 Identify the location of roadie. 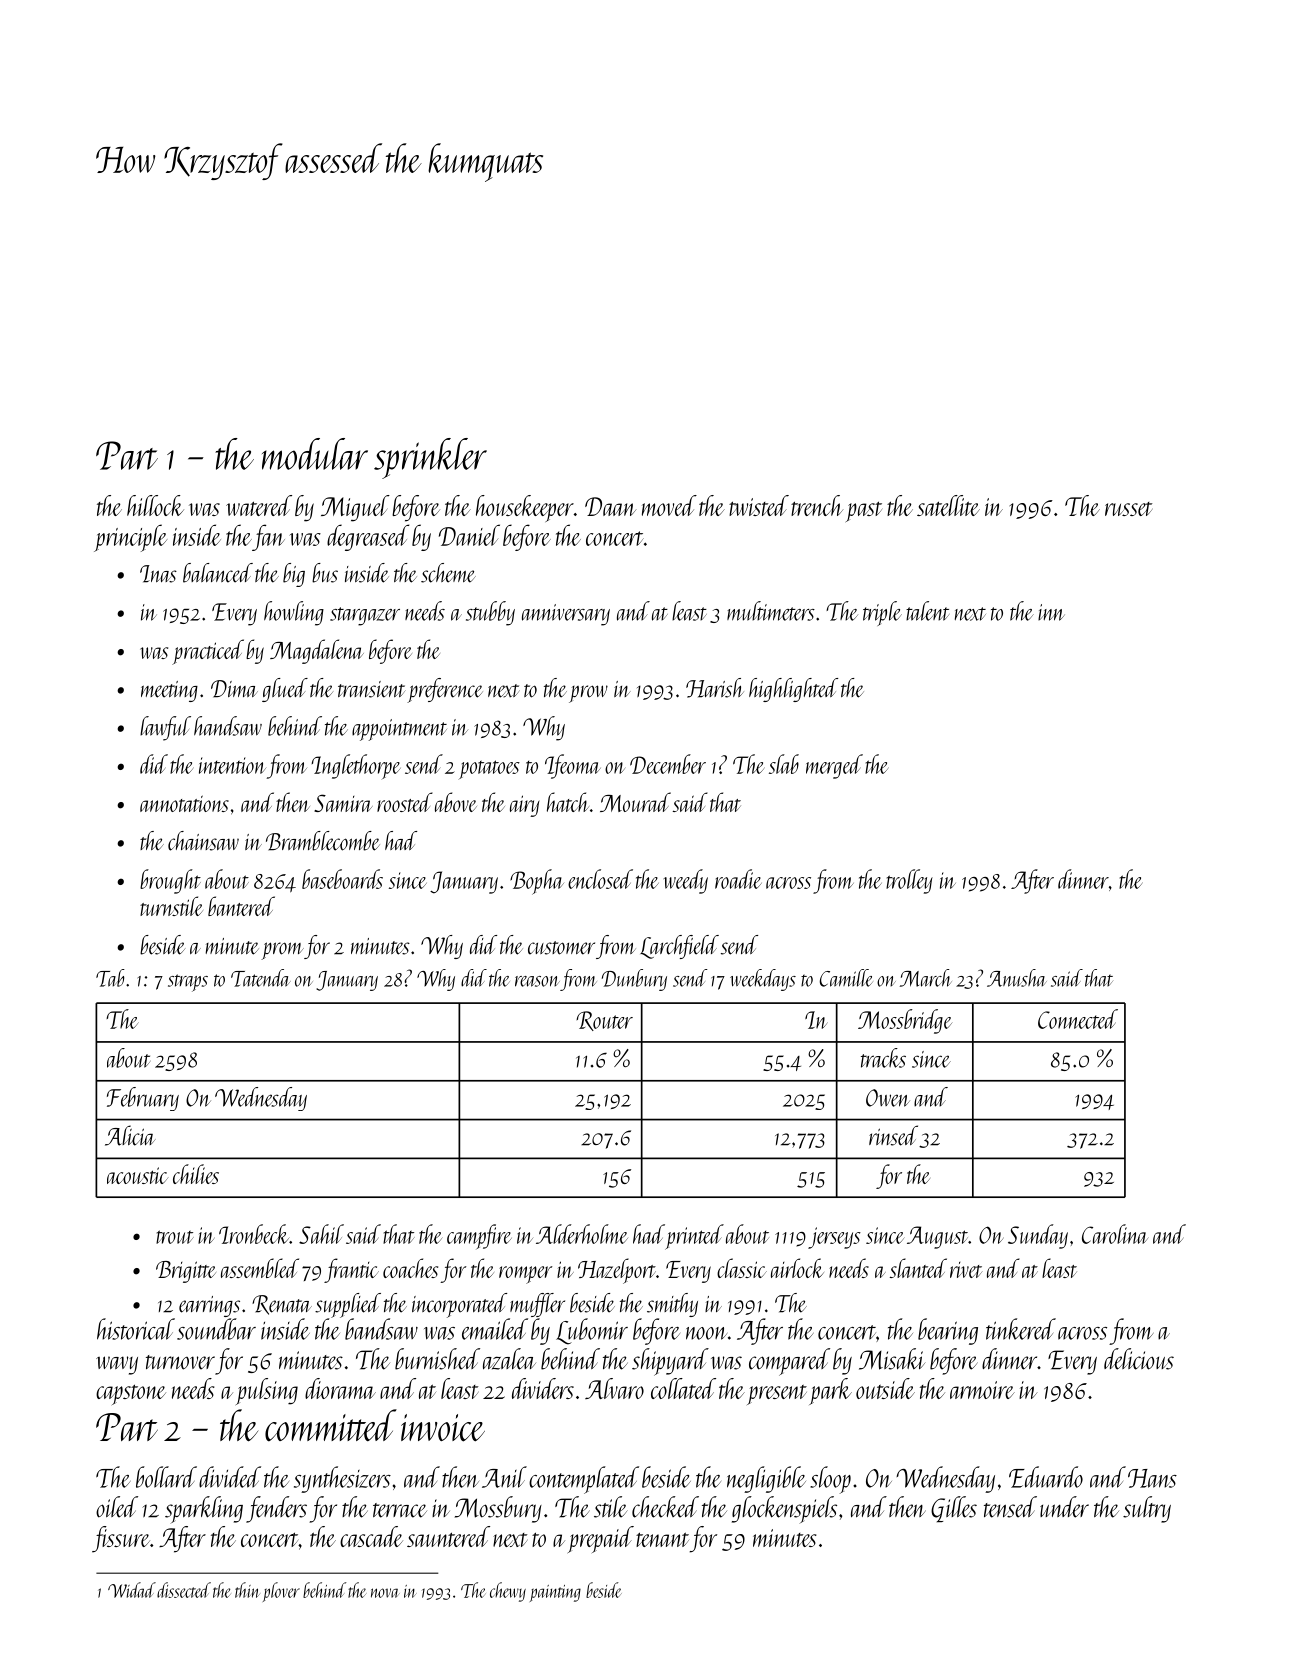
(738, 879).
